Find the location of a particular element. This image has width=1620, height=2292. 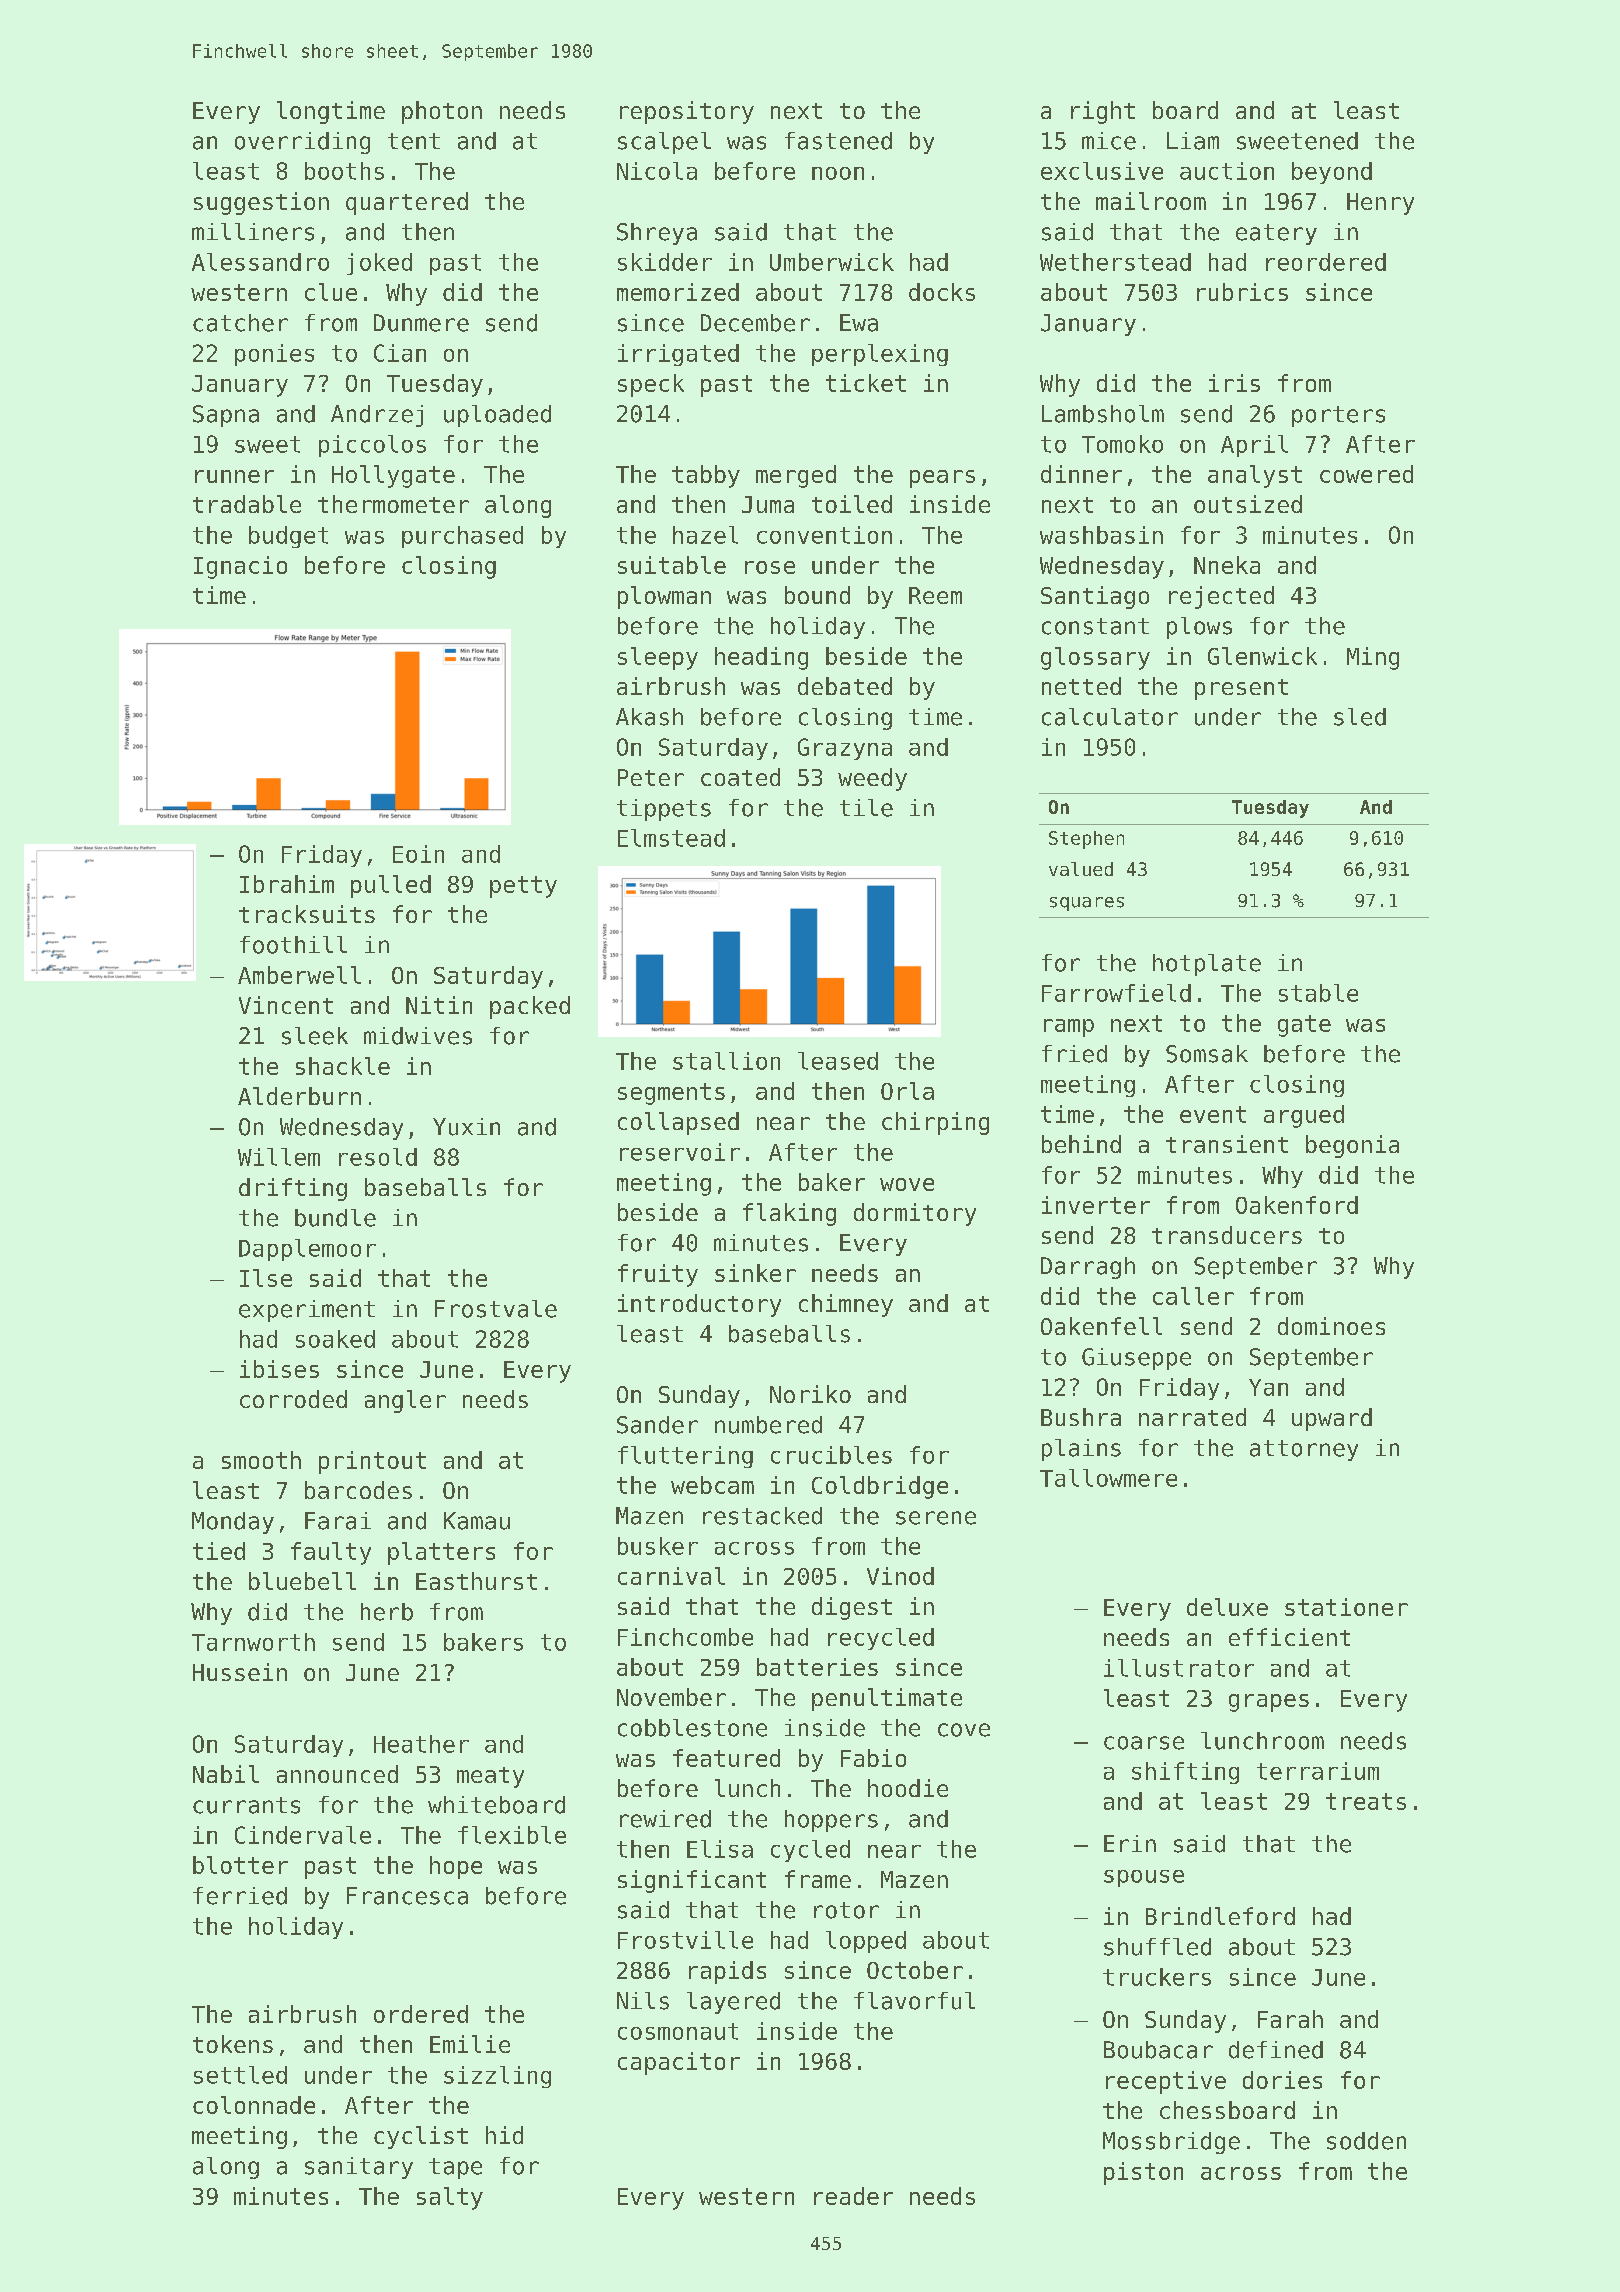

beyond is located at coordinates (1332, 173).
